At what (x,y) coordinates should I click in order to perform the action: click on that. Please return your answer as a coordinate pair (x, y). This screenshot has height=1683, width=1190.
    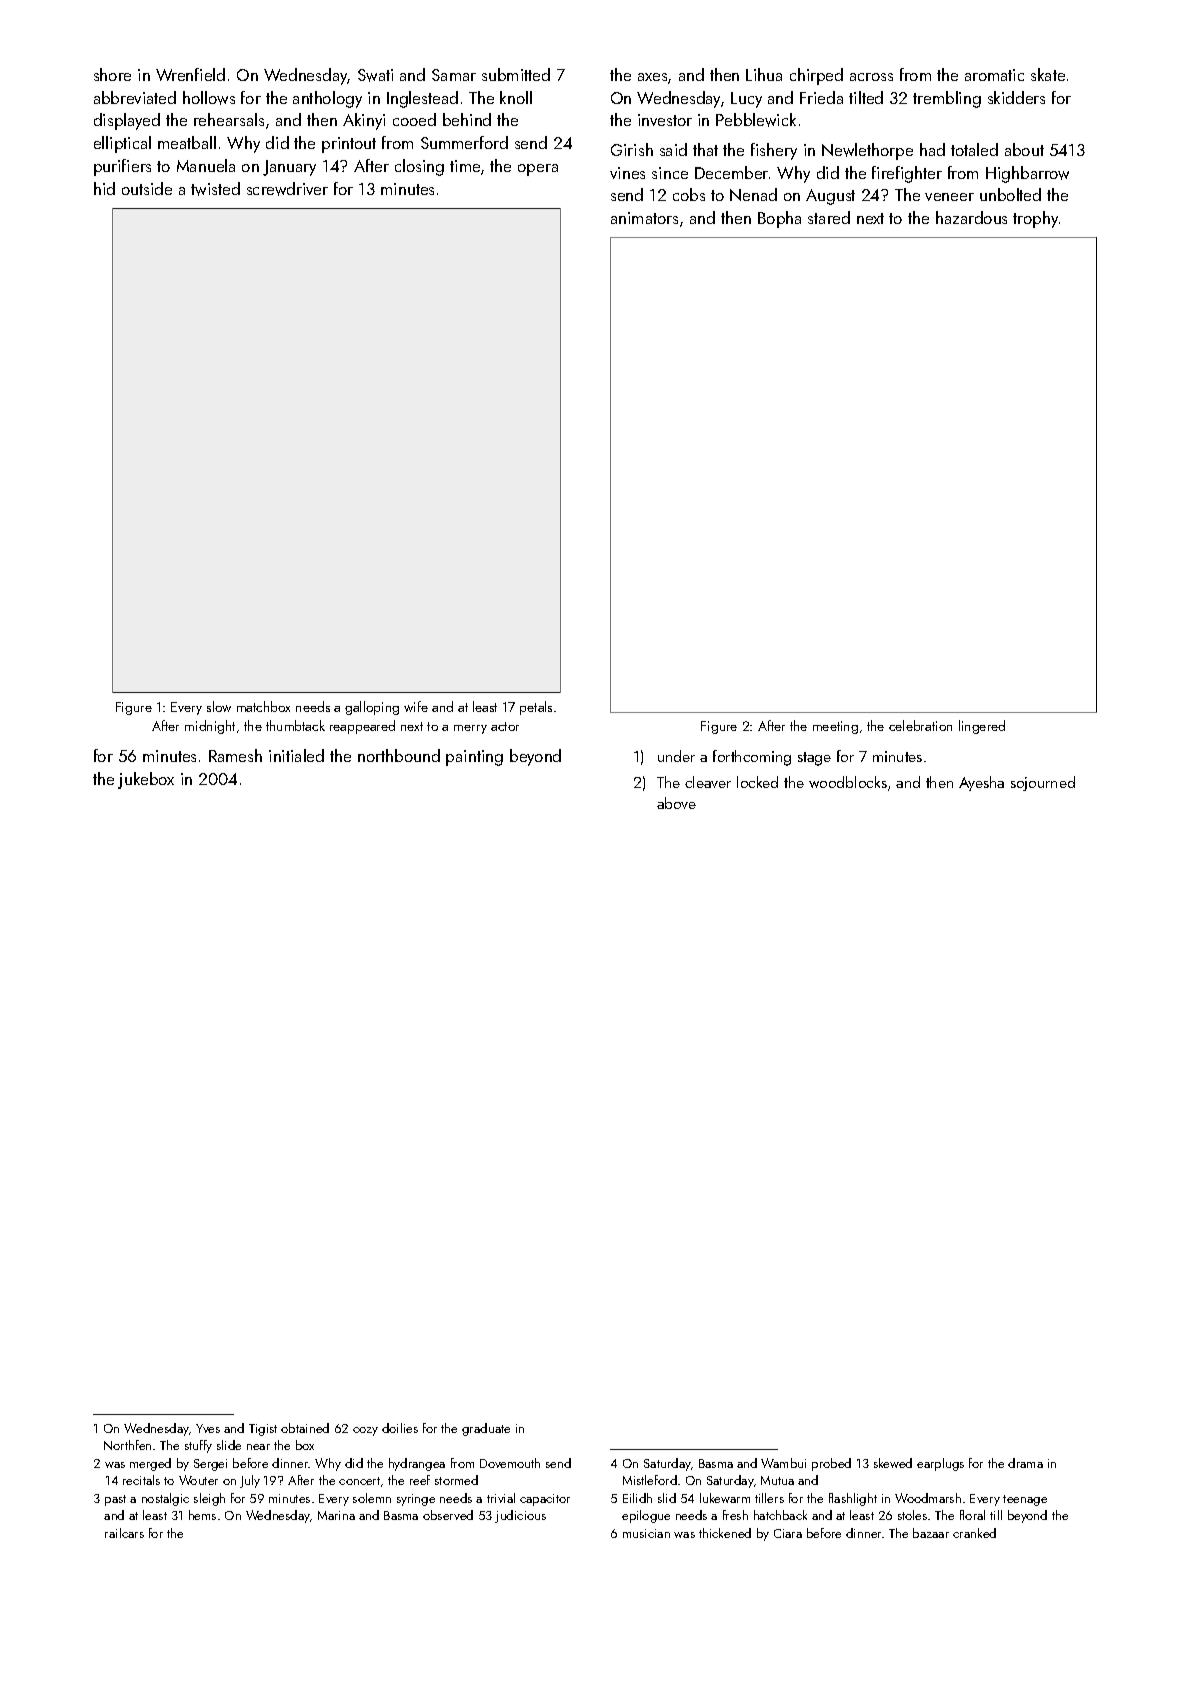
    Looking at the image, I should click on (705, 149).
